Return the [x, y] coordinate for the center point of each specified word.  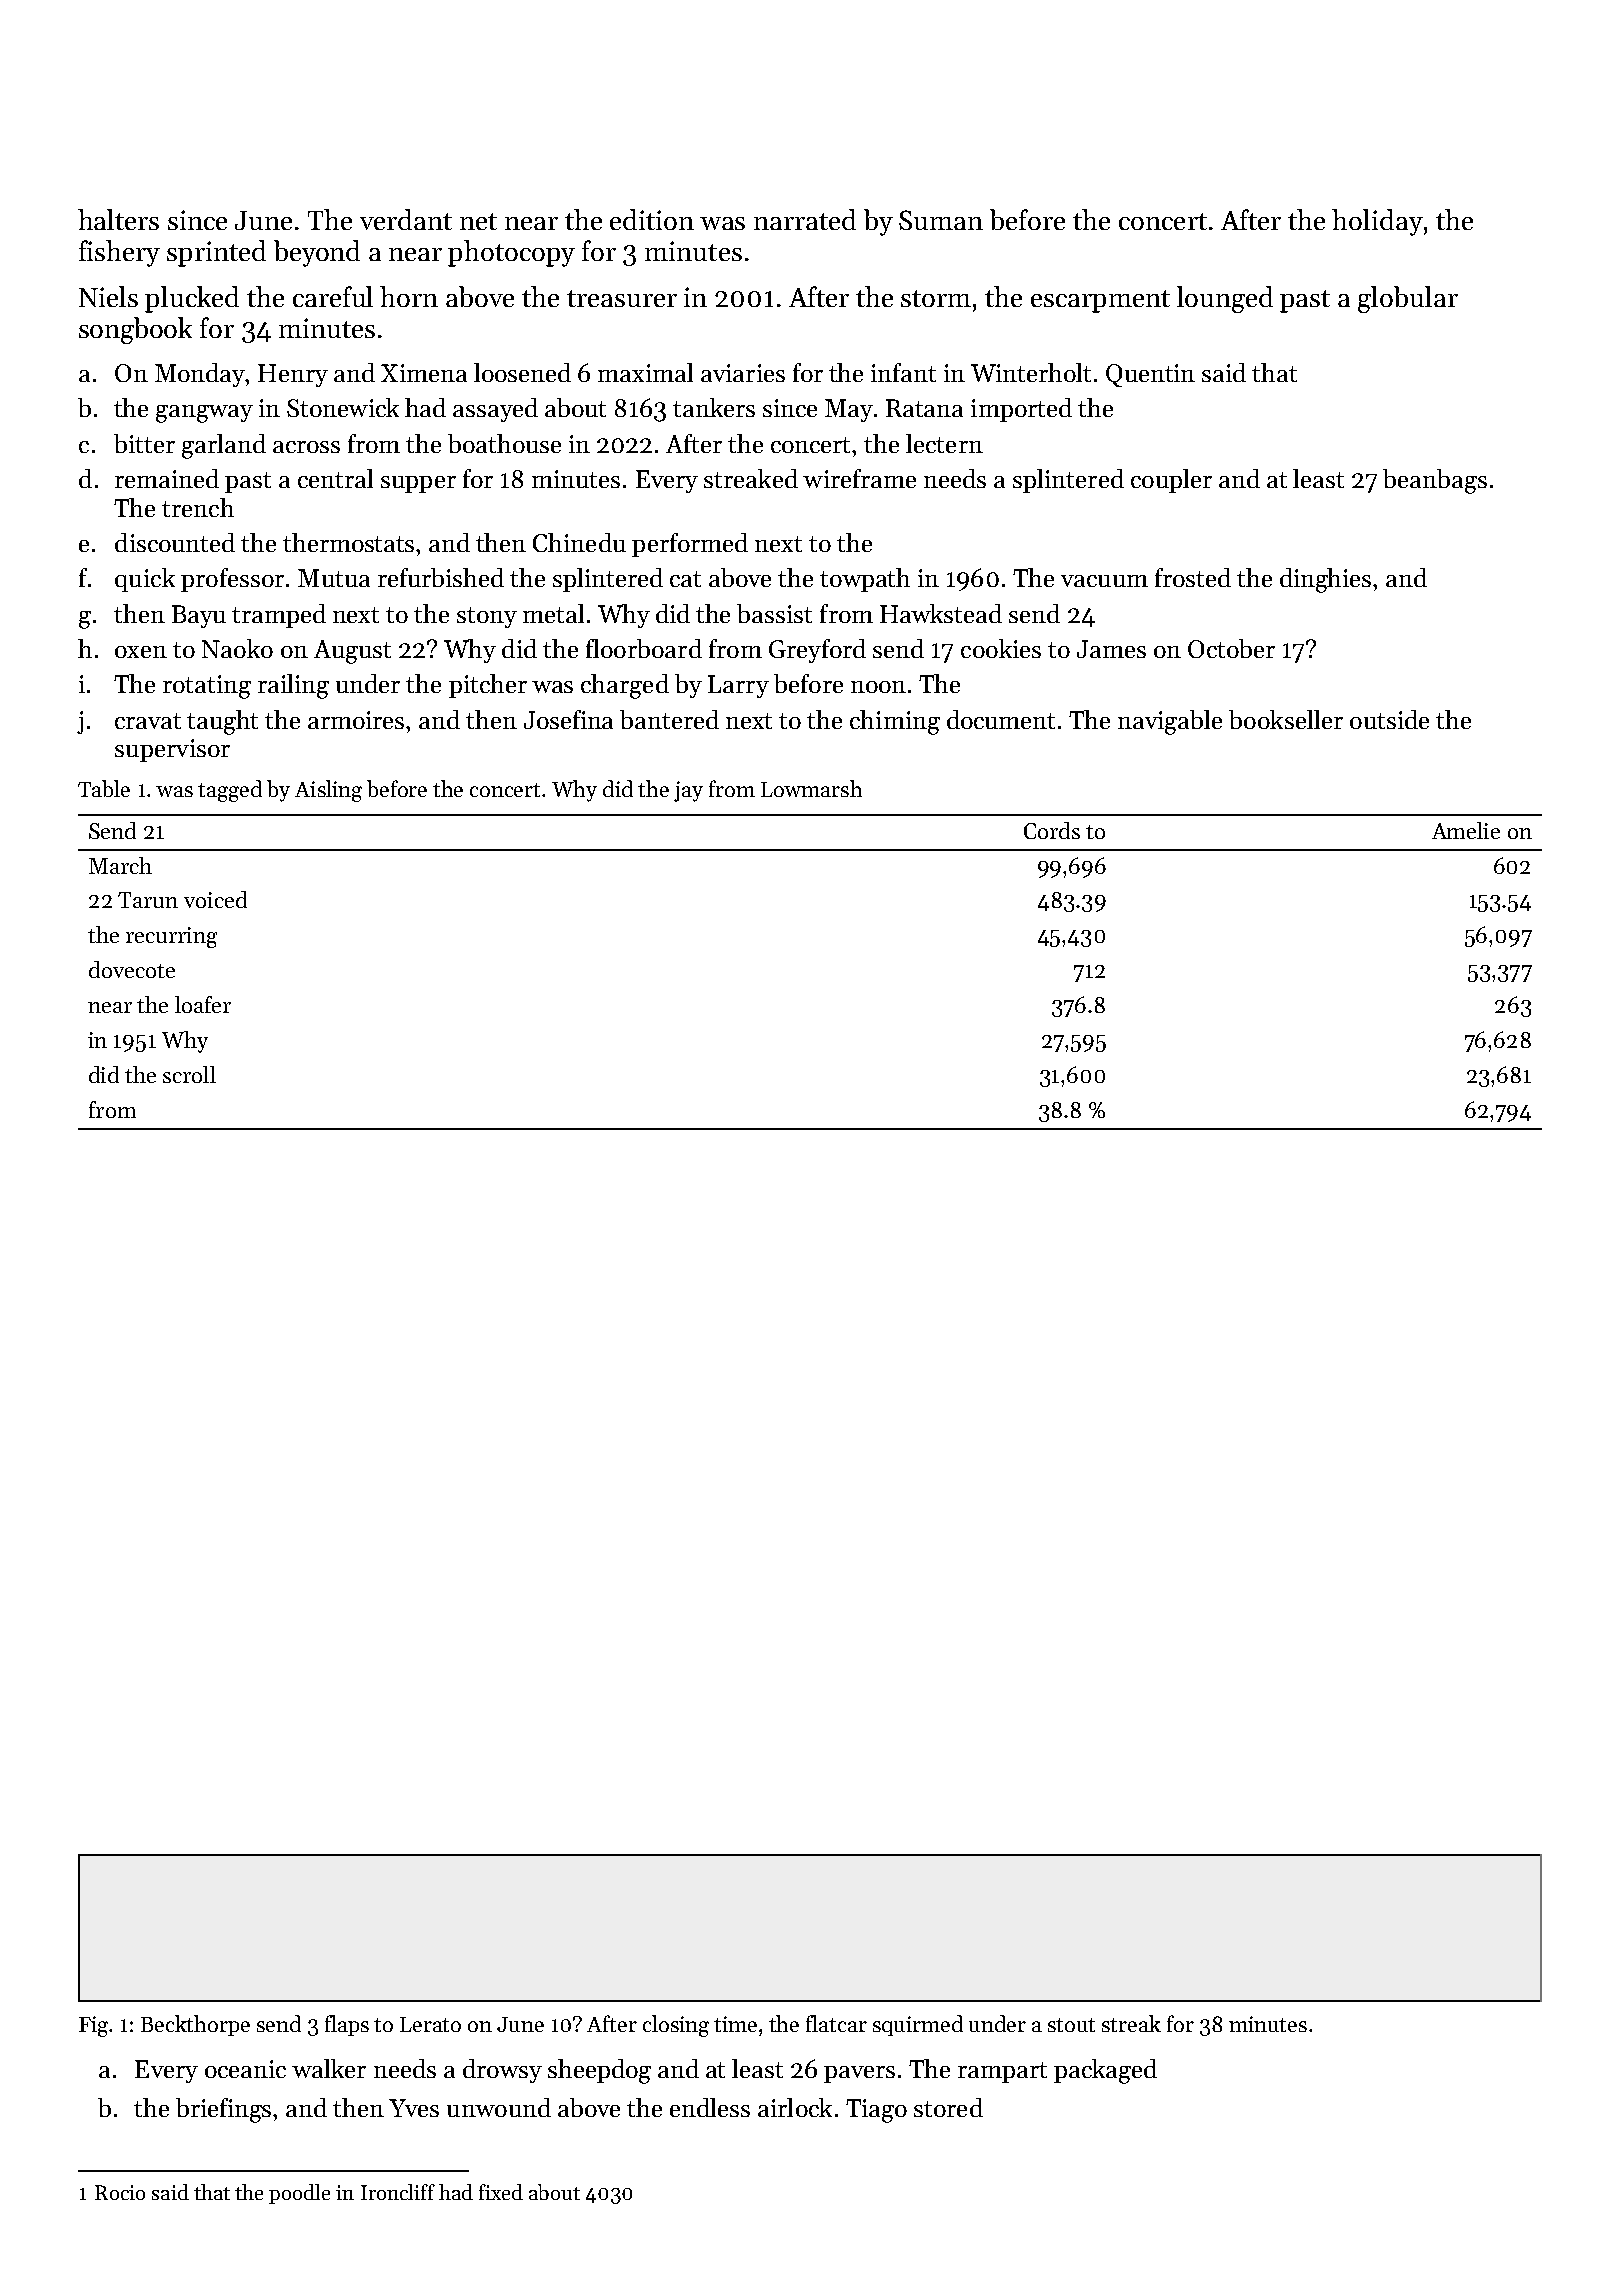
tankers [714, 407]
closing [676, 2026]
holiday [1377, 222]
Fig [93, 2026]
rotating [207, 687]
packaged [1105, 2071]
